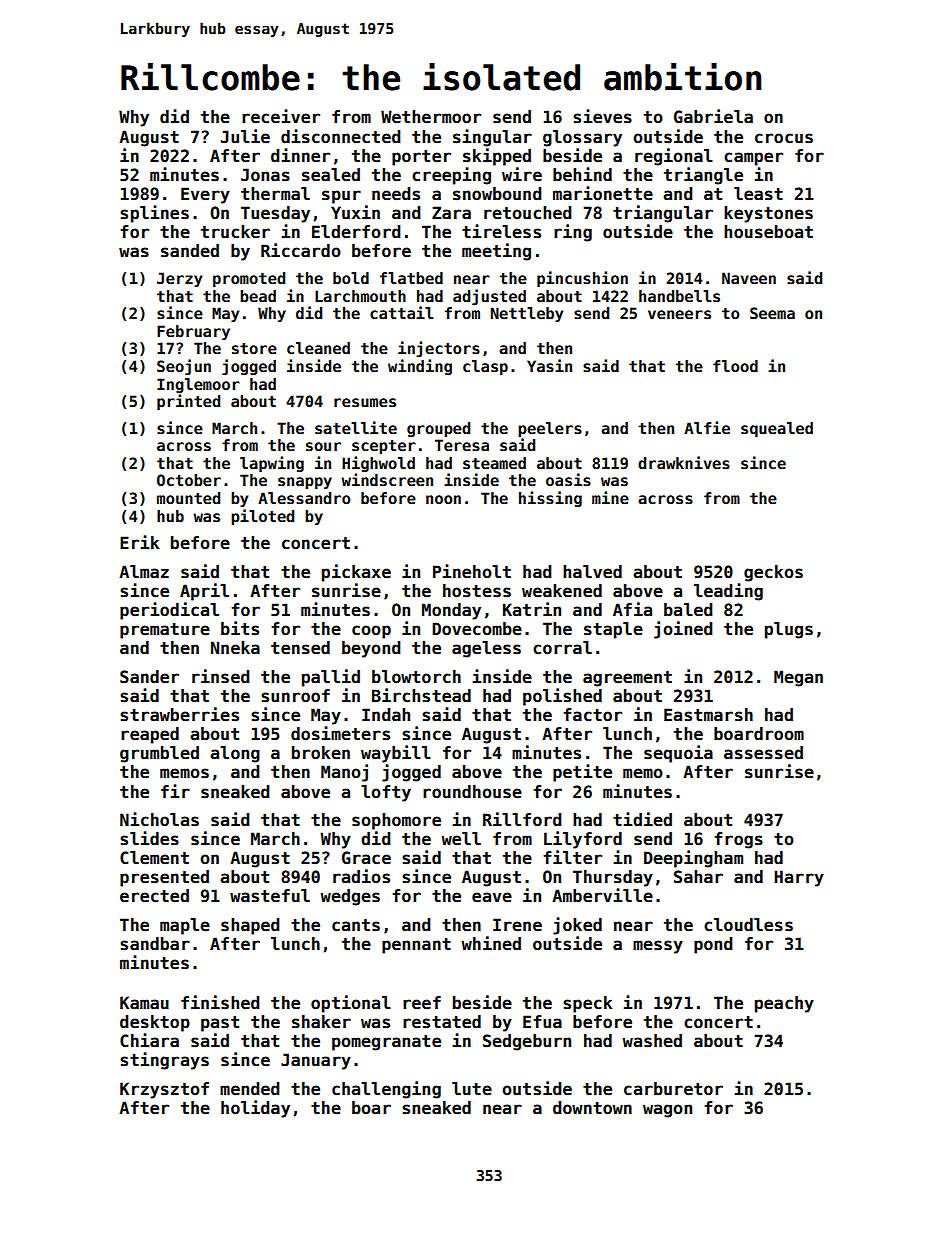 The width and height of the screenshot is (952, 1233). I want to click on holiday, so click(255, 1109).
